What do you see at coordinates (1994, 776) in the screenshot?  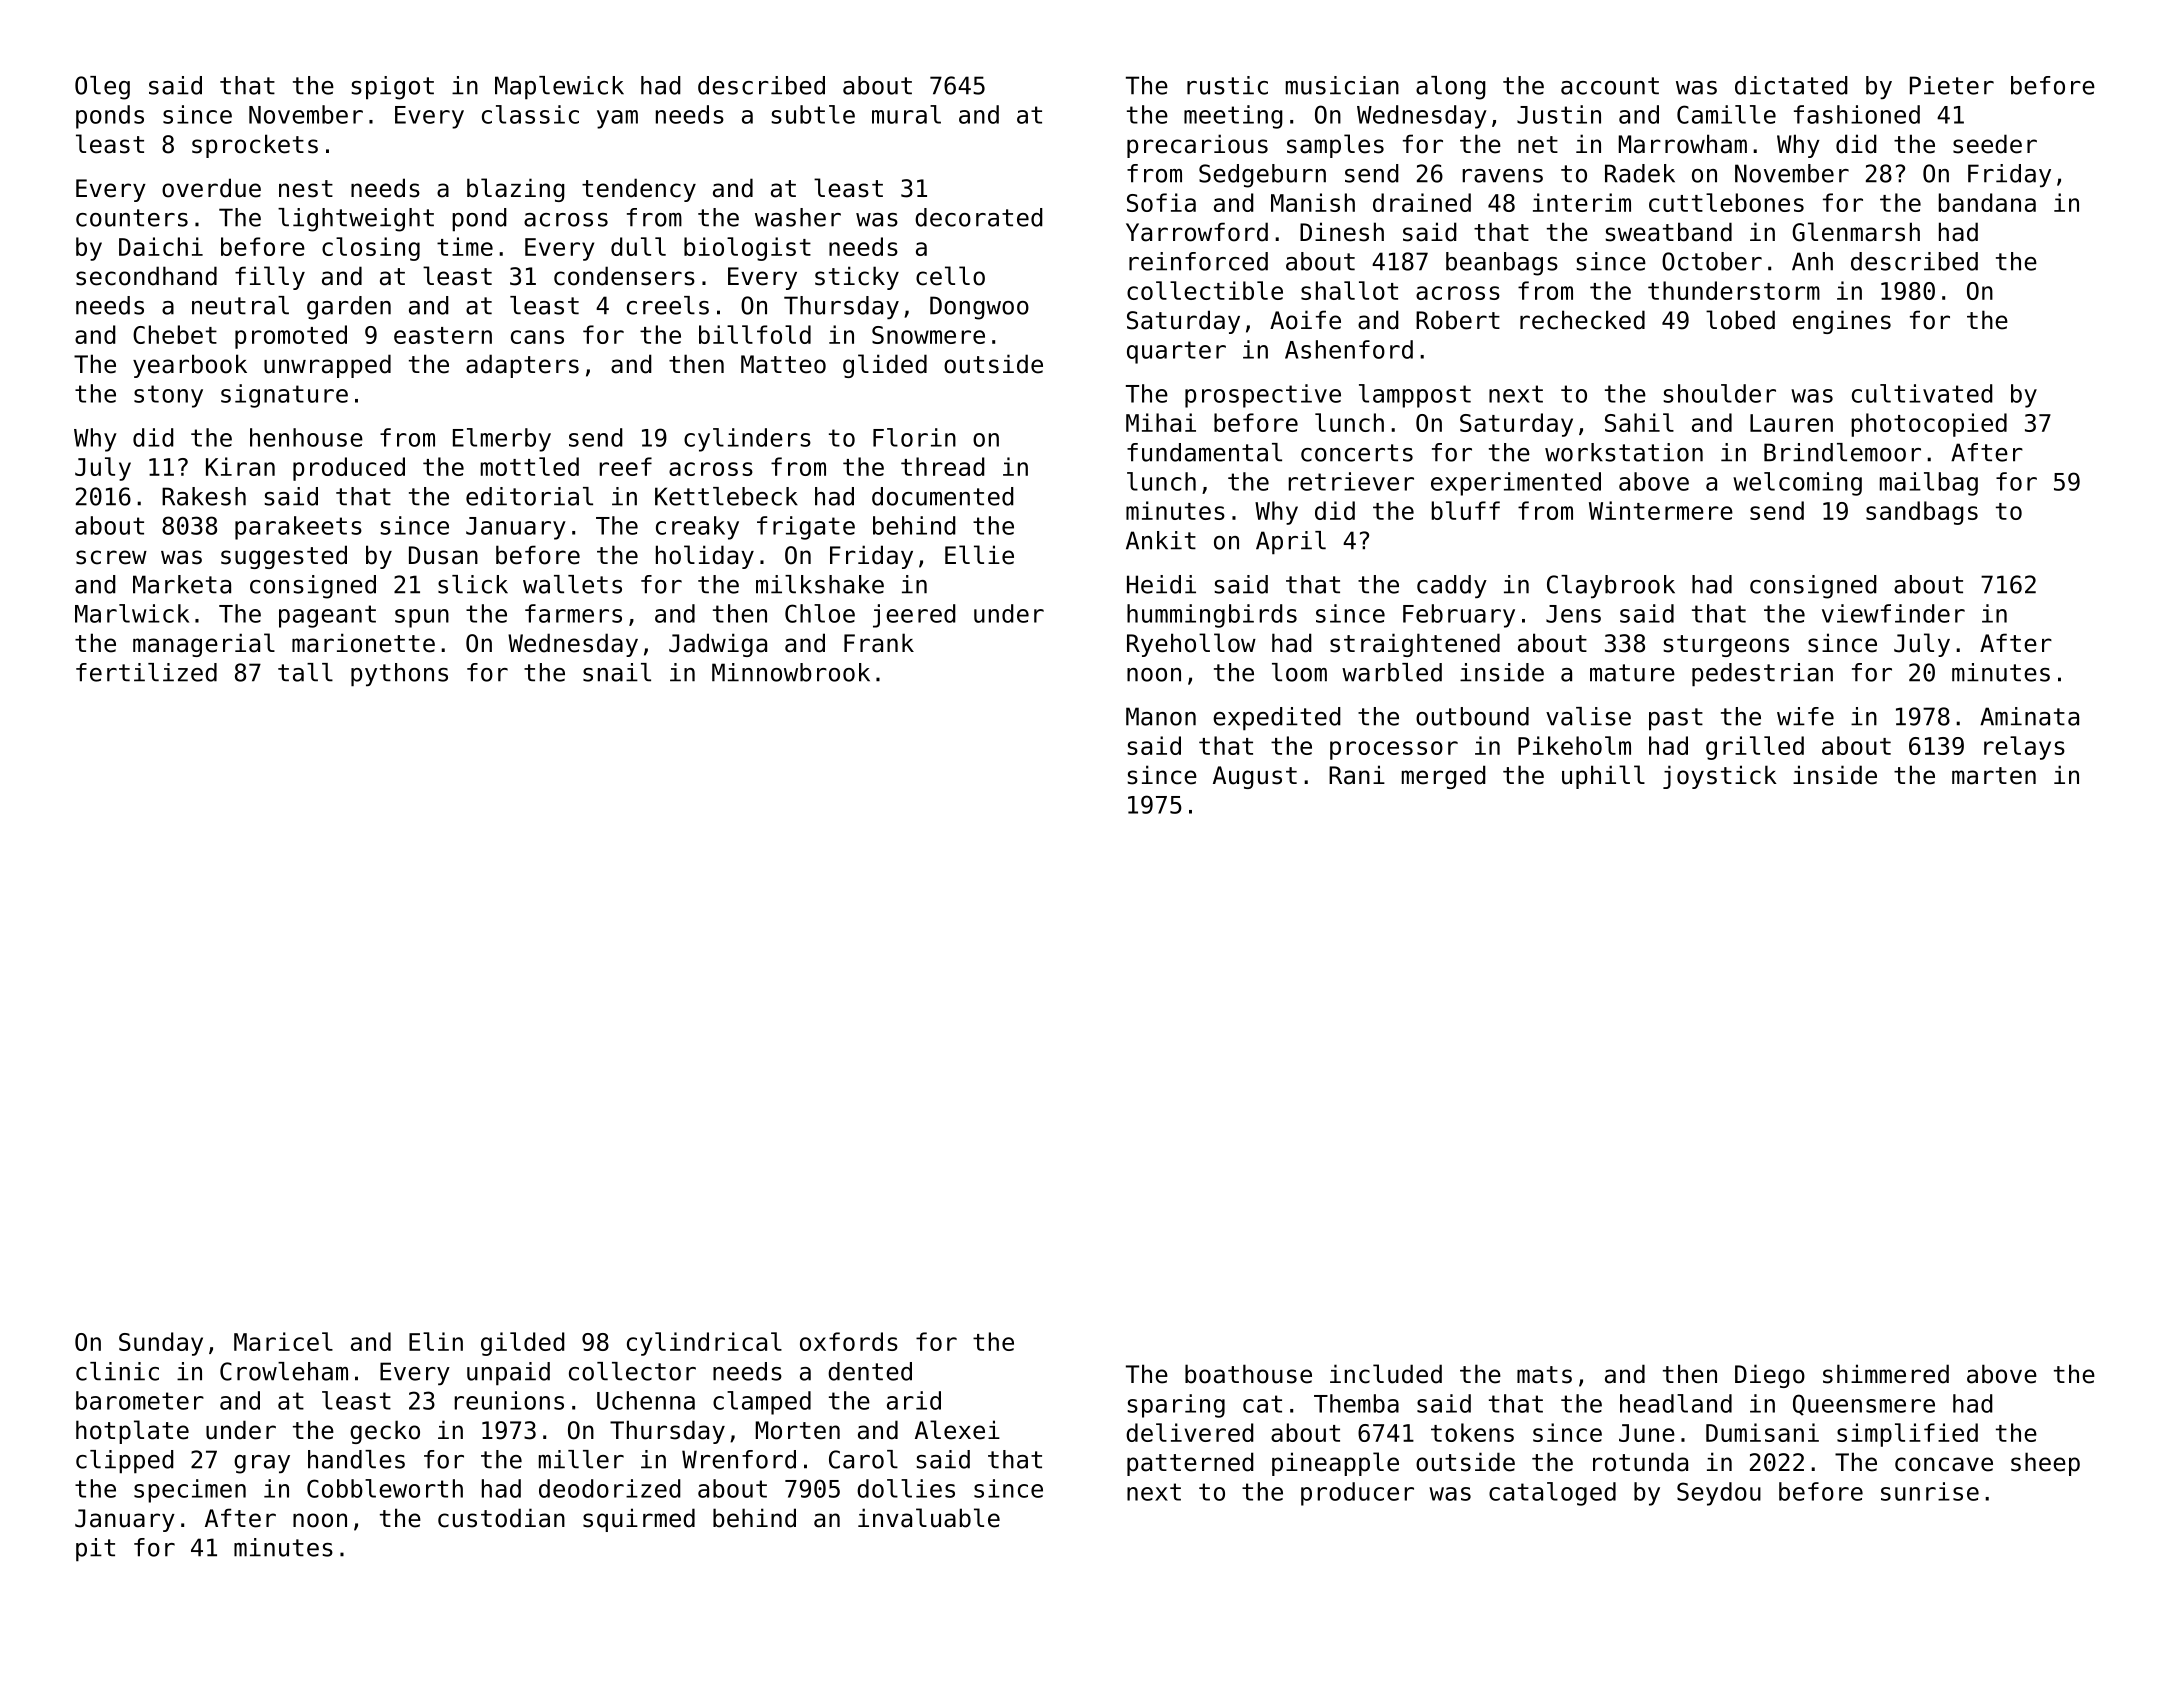 I see `marten` at bounding box center [1994, 776].
